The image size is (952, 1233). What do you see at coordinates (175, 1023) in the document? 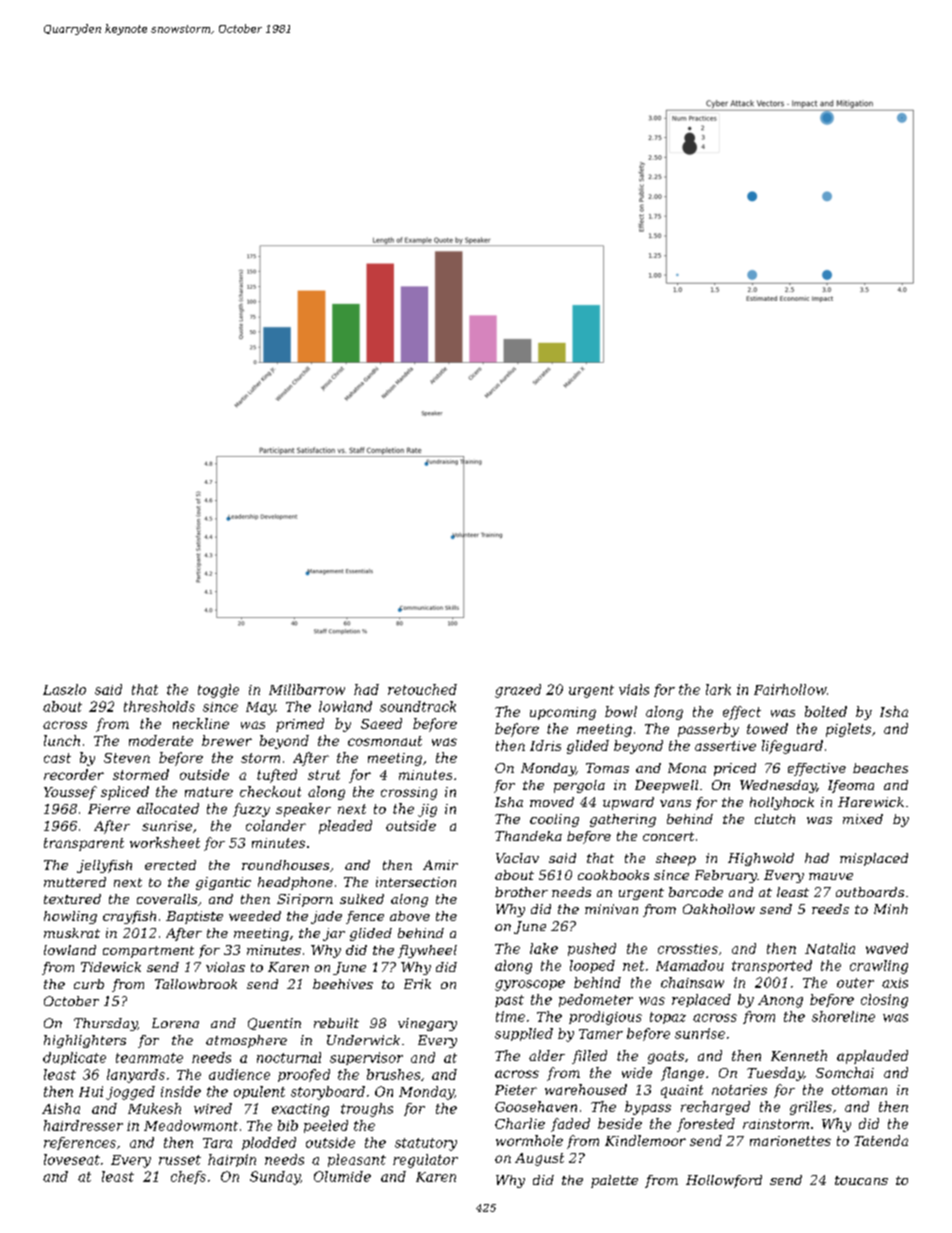
I see `Lorena` at bounding box center [175, 1023].
